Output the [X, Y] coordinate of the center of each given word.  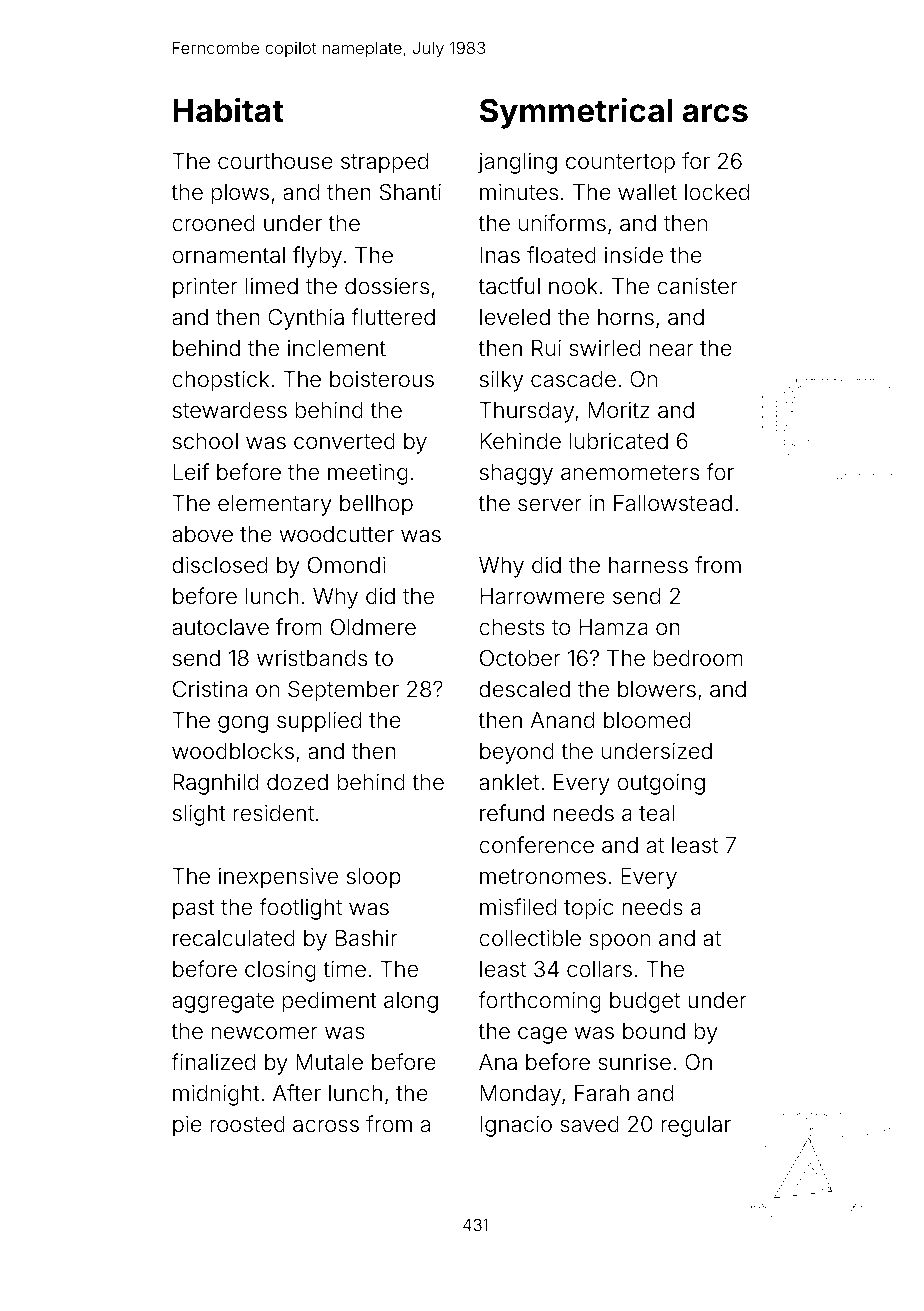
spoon [619, 942]
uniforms [562, 223]
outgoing [661, 784]
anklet [509, 782]
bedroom [698, 658]
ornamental [228, 255]
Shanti [410, 192]
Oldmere [373, 627]
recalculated [234, 938]
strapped [384, 163]
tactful [509, 286]
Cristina [210, 689]
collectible [530, 938]
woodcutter [336, 534]
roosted [247, 1124]
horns [626, 317]
